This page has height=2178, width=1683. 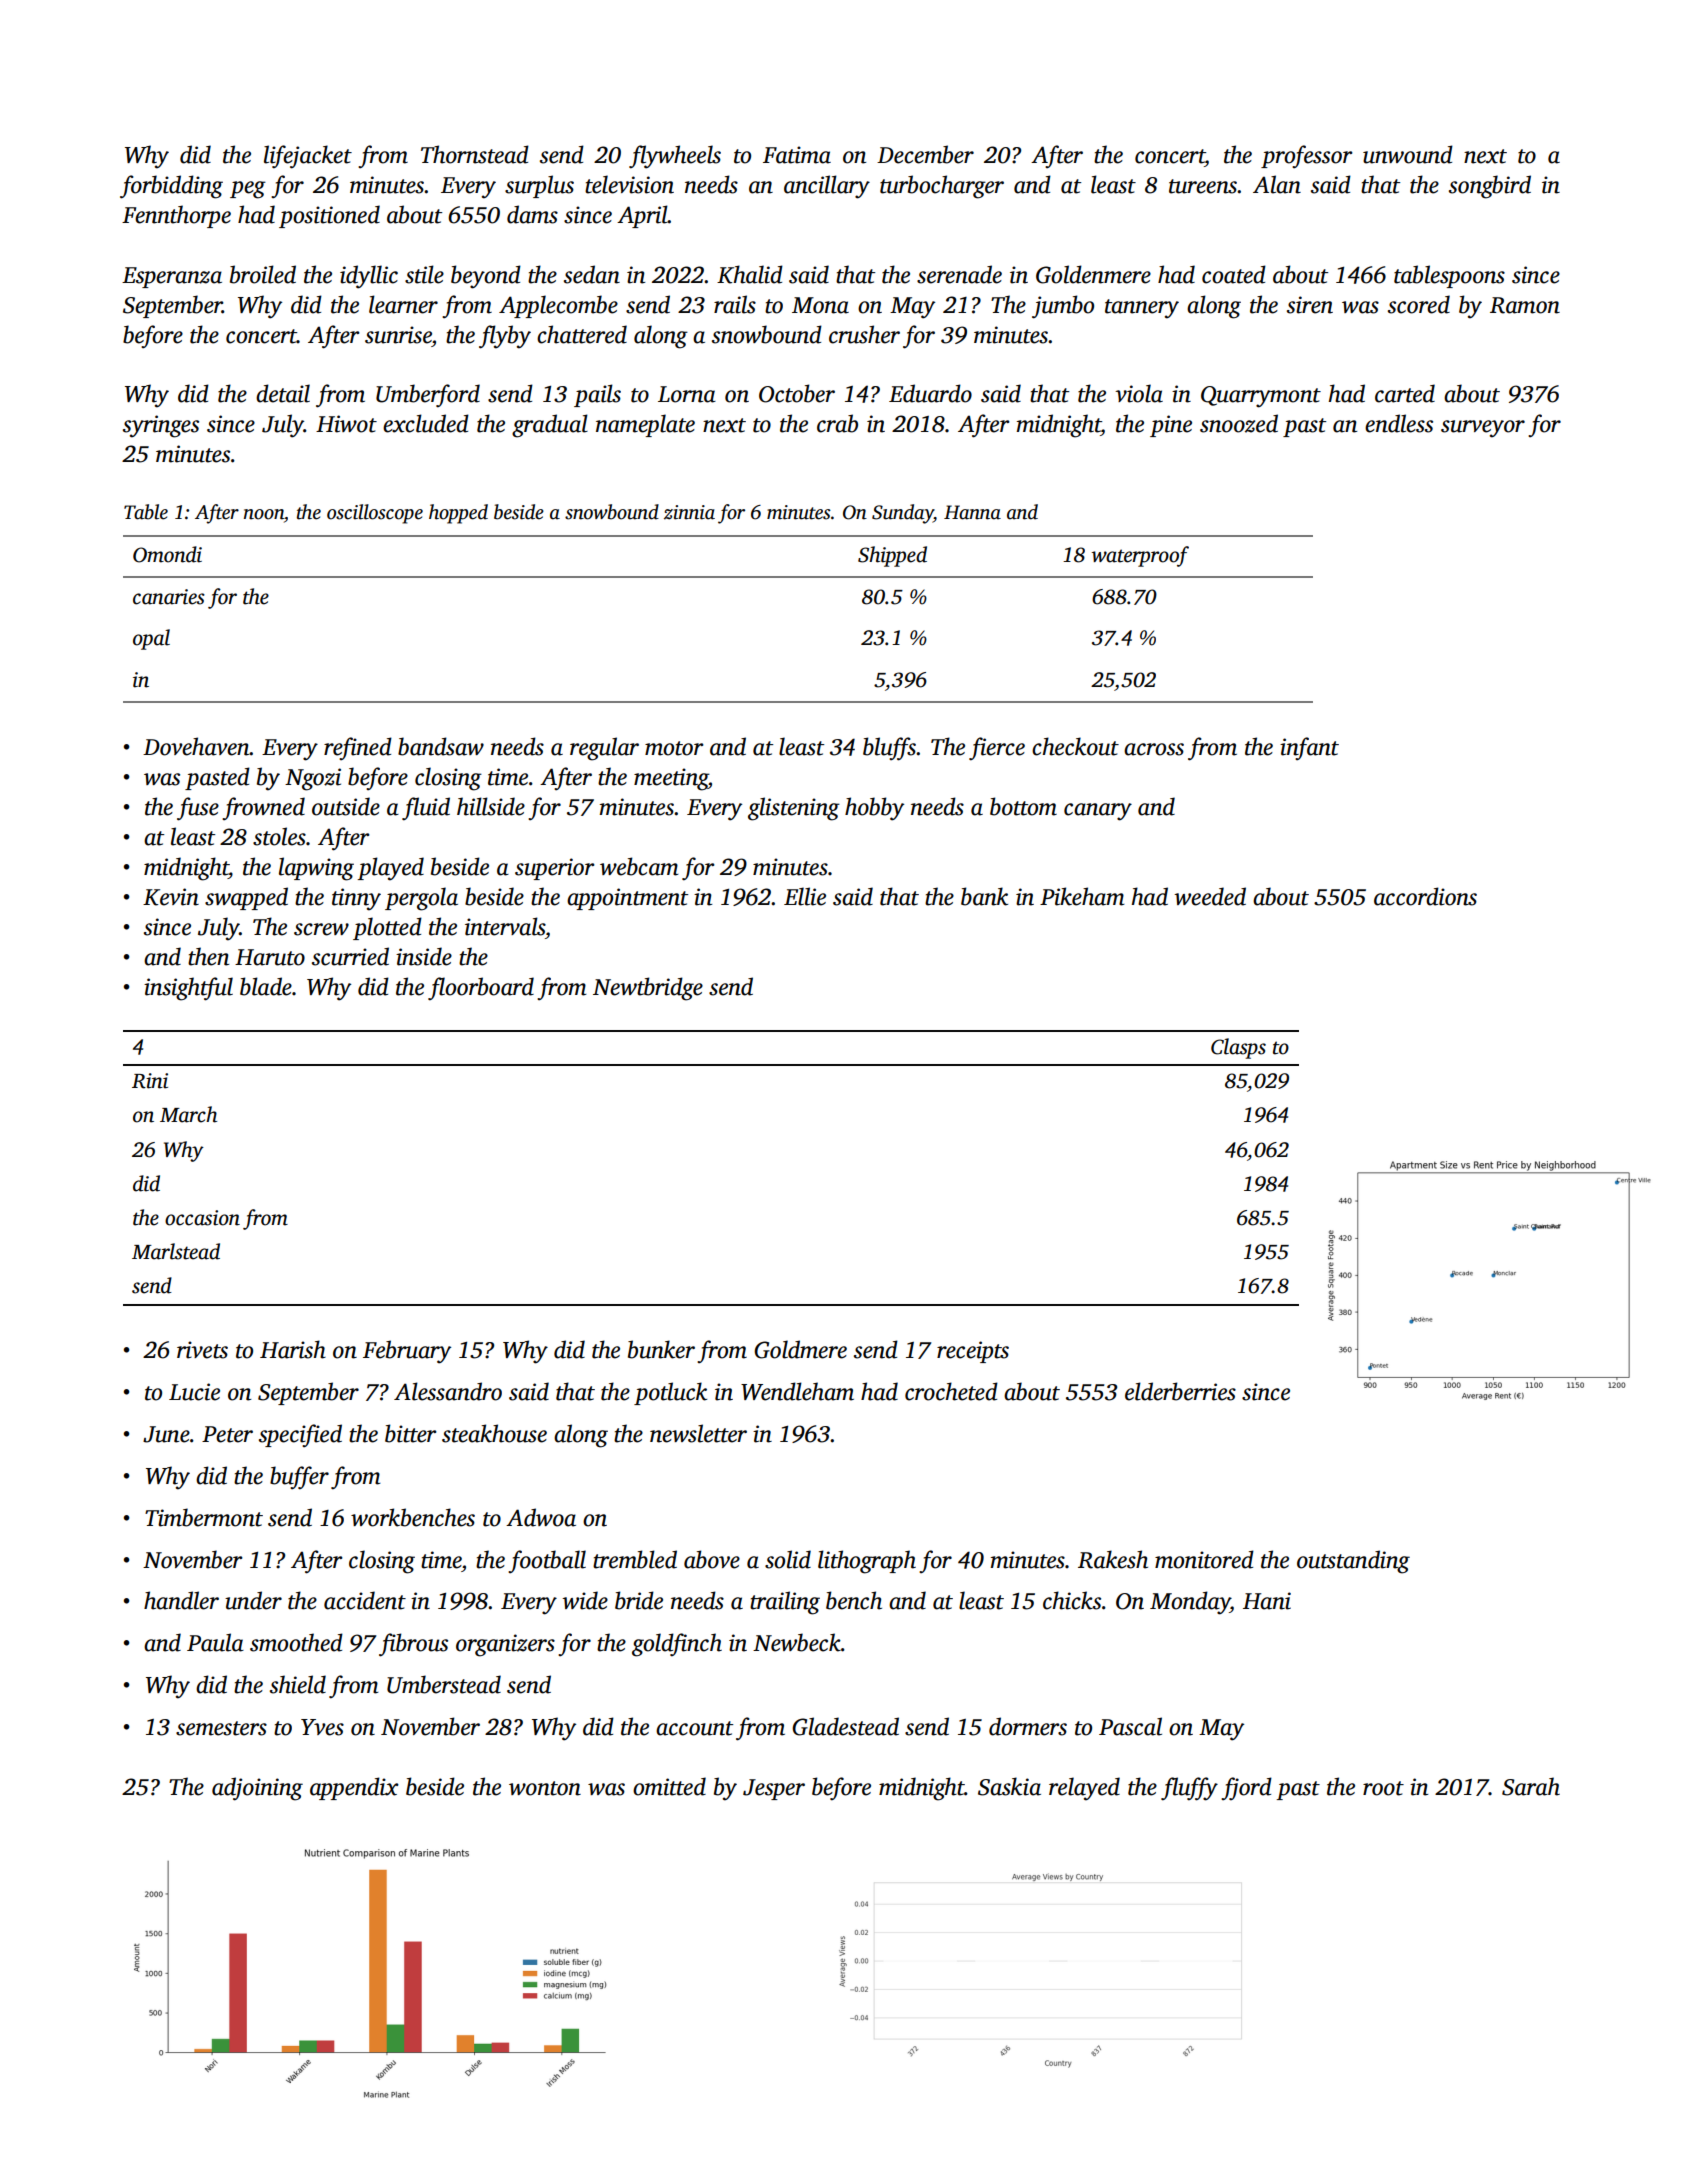 I want to click on Alessandro, so click(x=448, y=1391).
